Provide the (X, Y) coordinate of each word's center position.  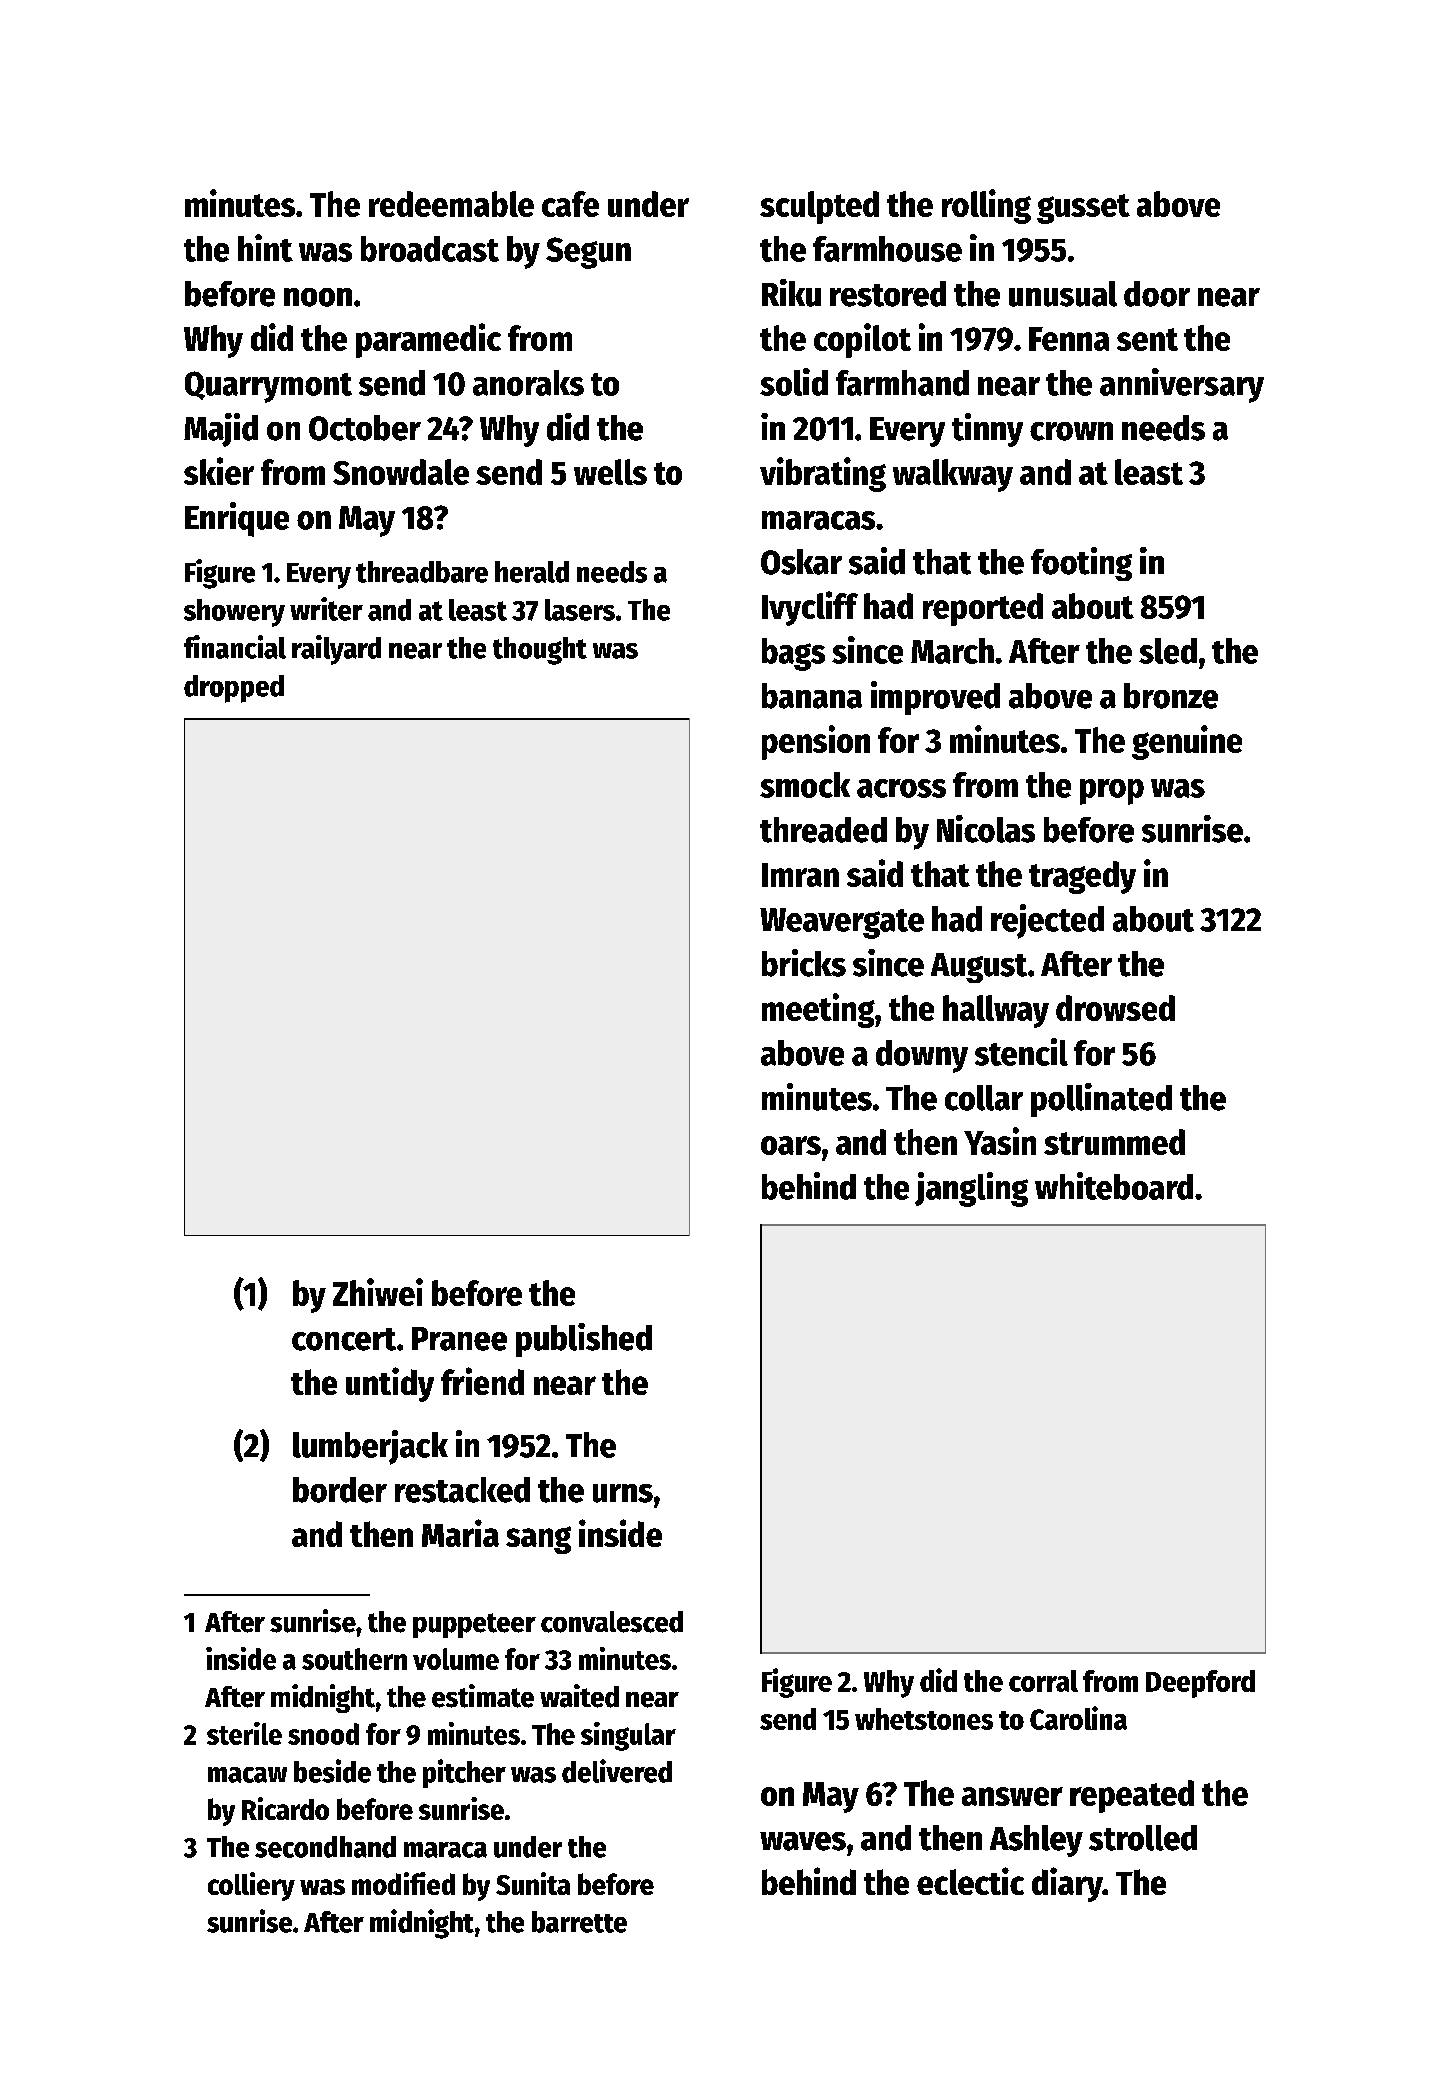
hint (265, 248)
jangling (971, 1189)
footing (1081, 564)
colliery (251, 1886)
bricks (804, 963)
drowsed (1115, 1008)
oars (791, 1145)
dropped (234, 689)
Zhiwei (378, 1292)
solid (794, 382)
